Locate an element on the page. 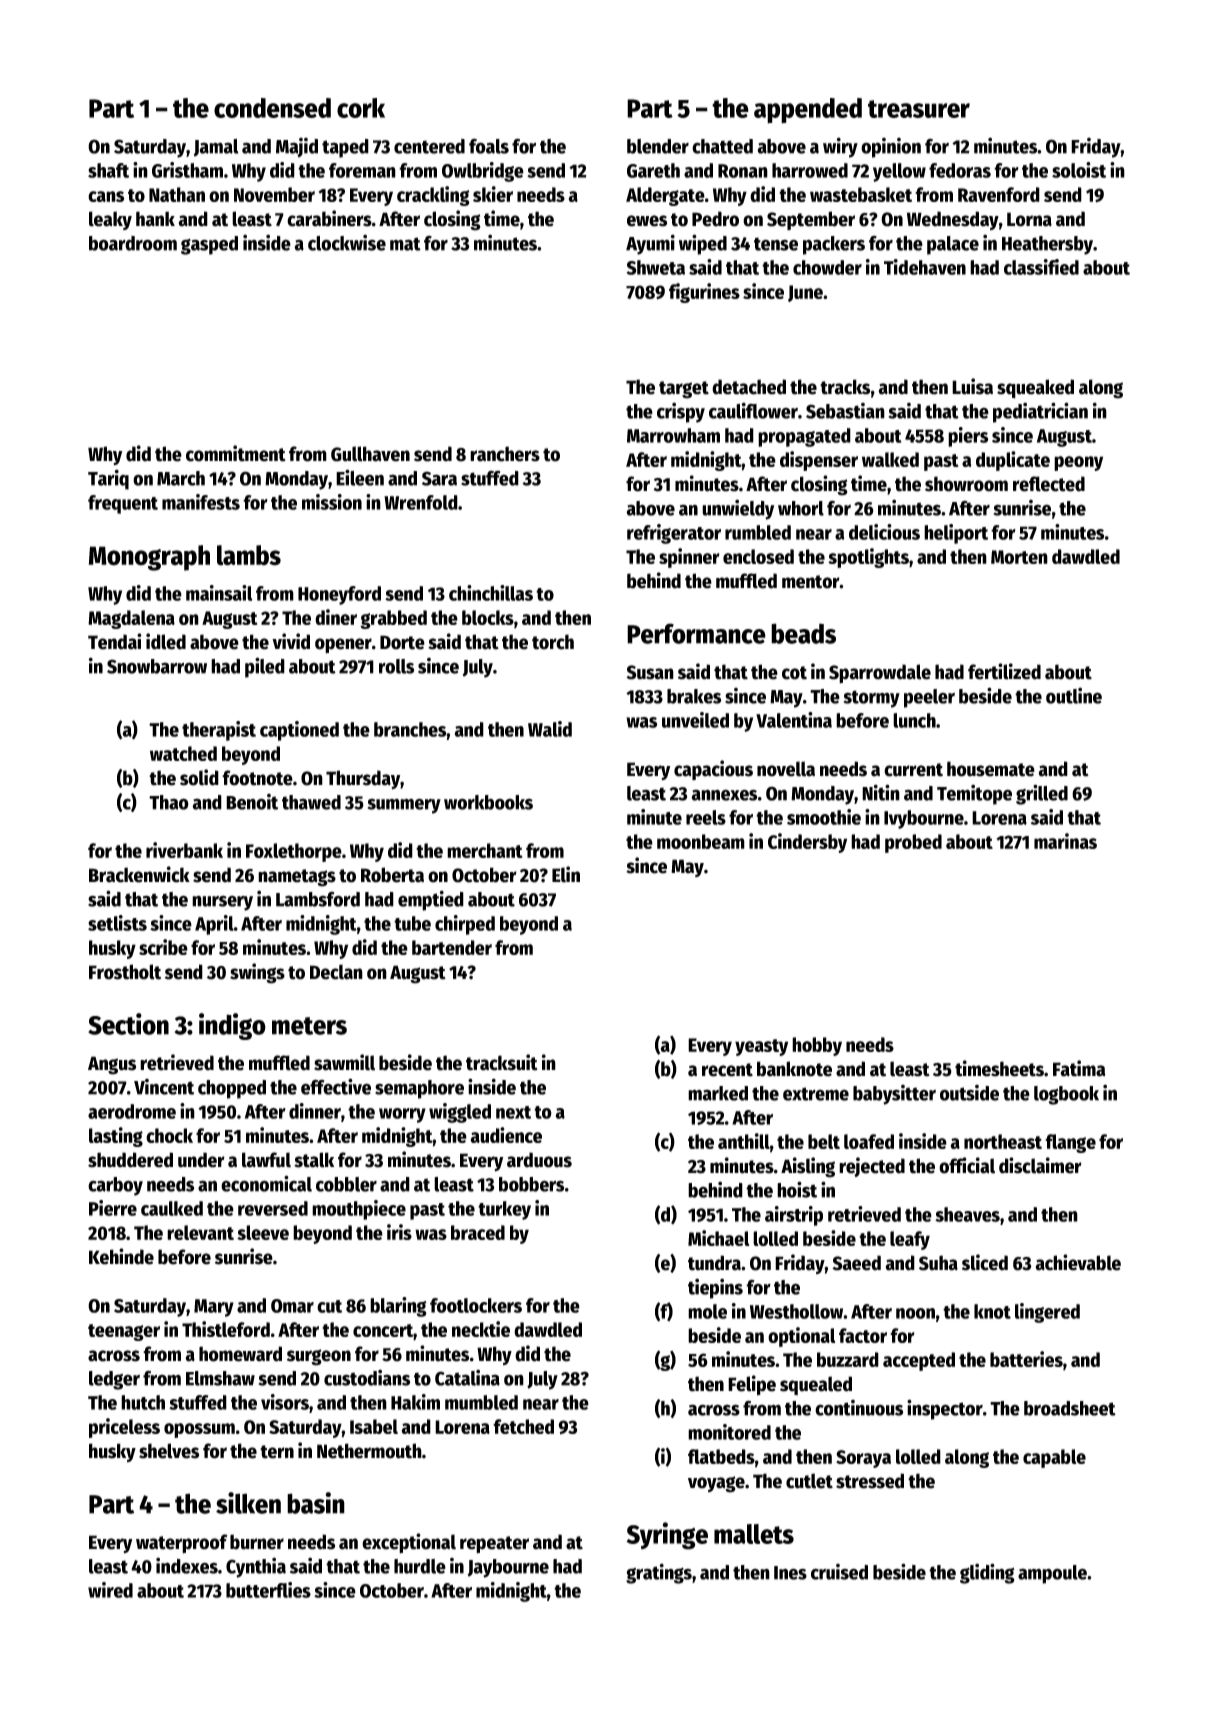 Image resolution: width=1219 pixels, height=1724 pixels. gasped is located at coordinates (209, 245).
